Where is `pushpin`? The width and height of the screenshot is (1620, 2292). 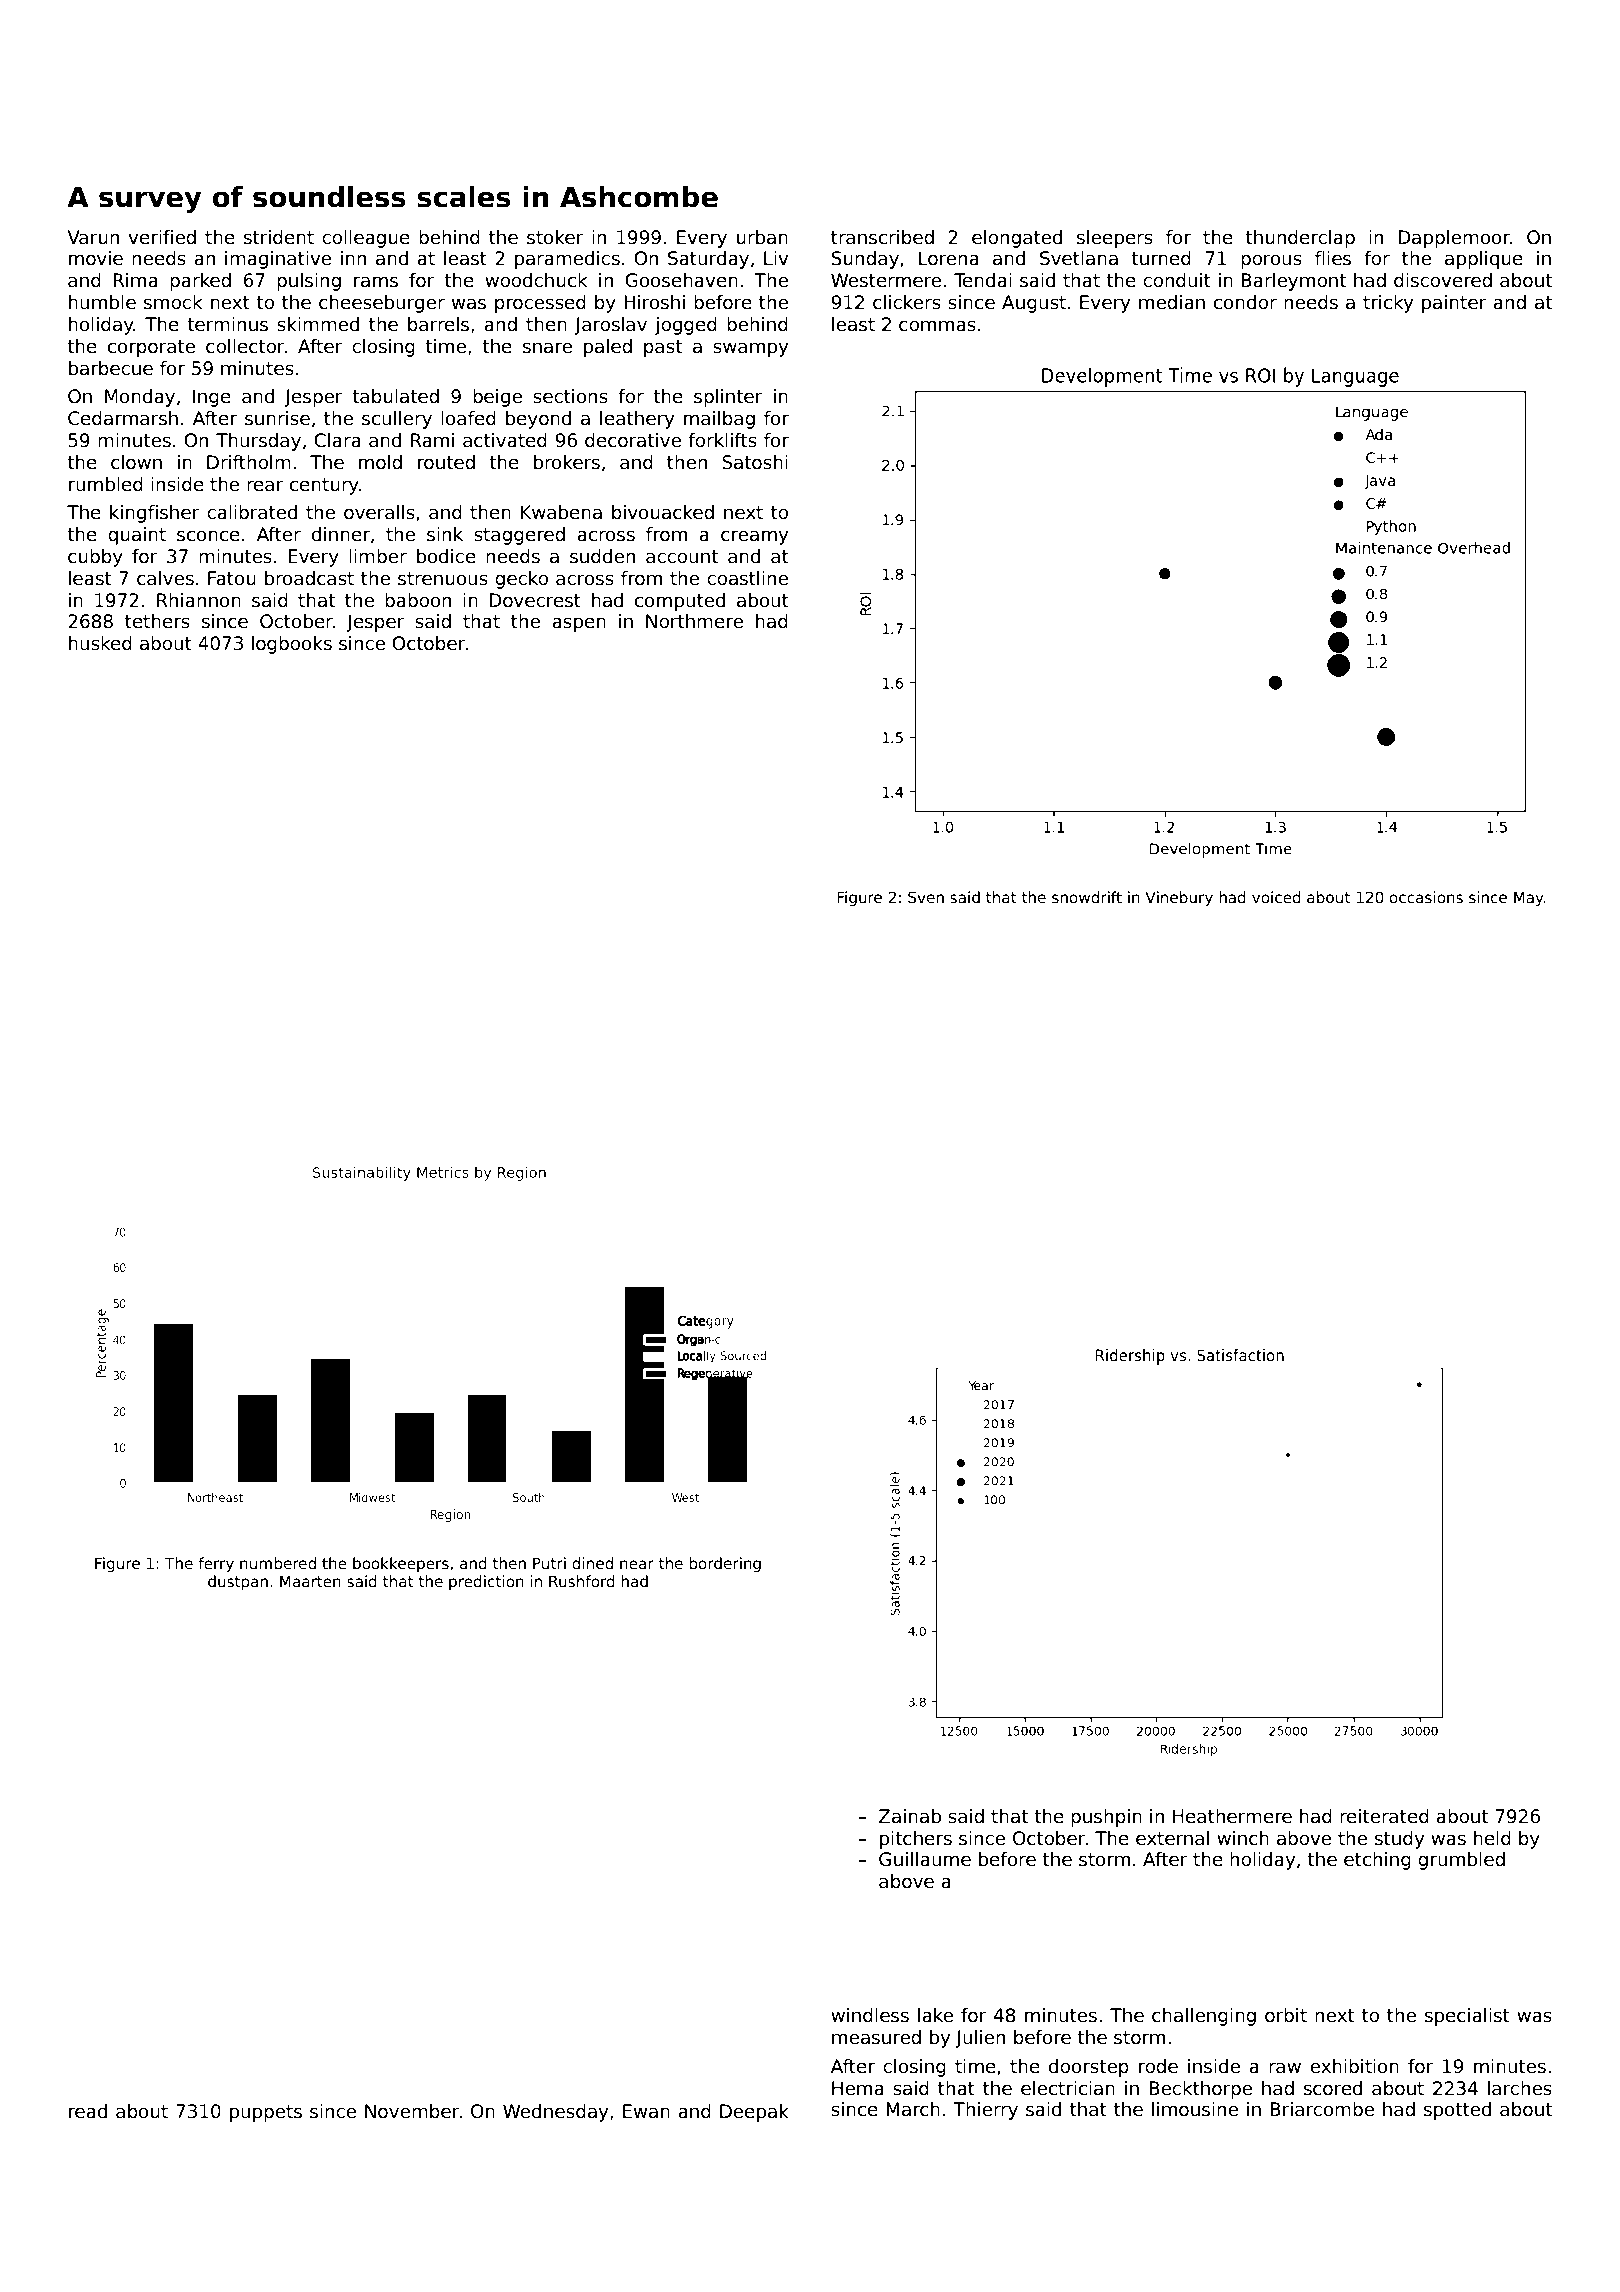 pushpin is located at coordinates (1106, 1818).
